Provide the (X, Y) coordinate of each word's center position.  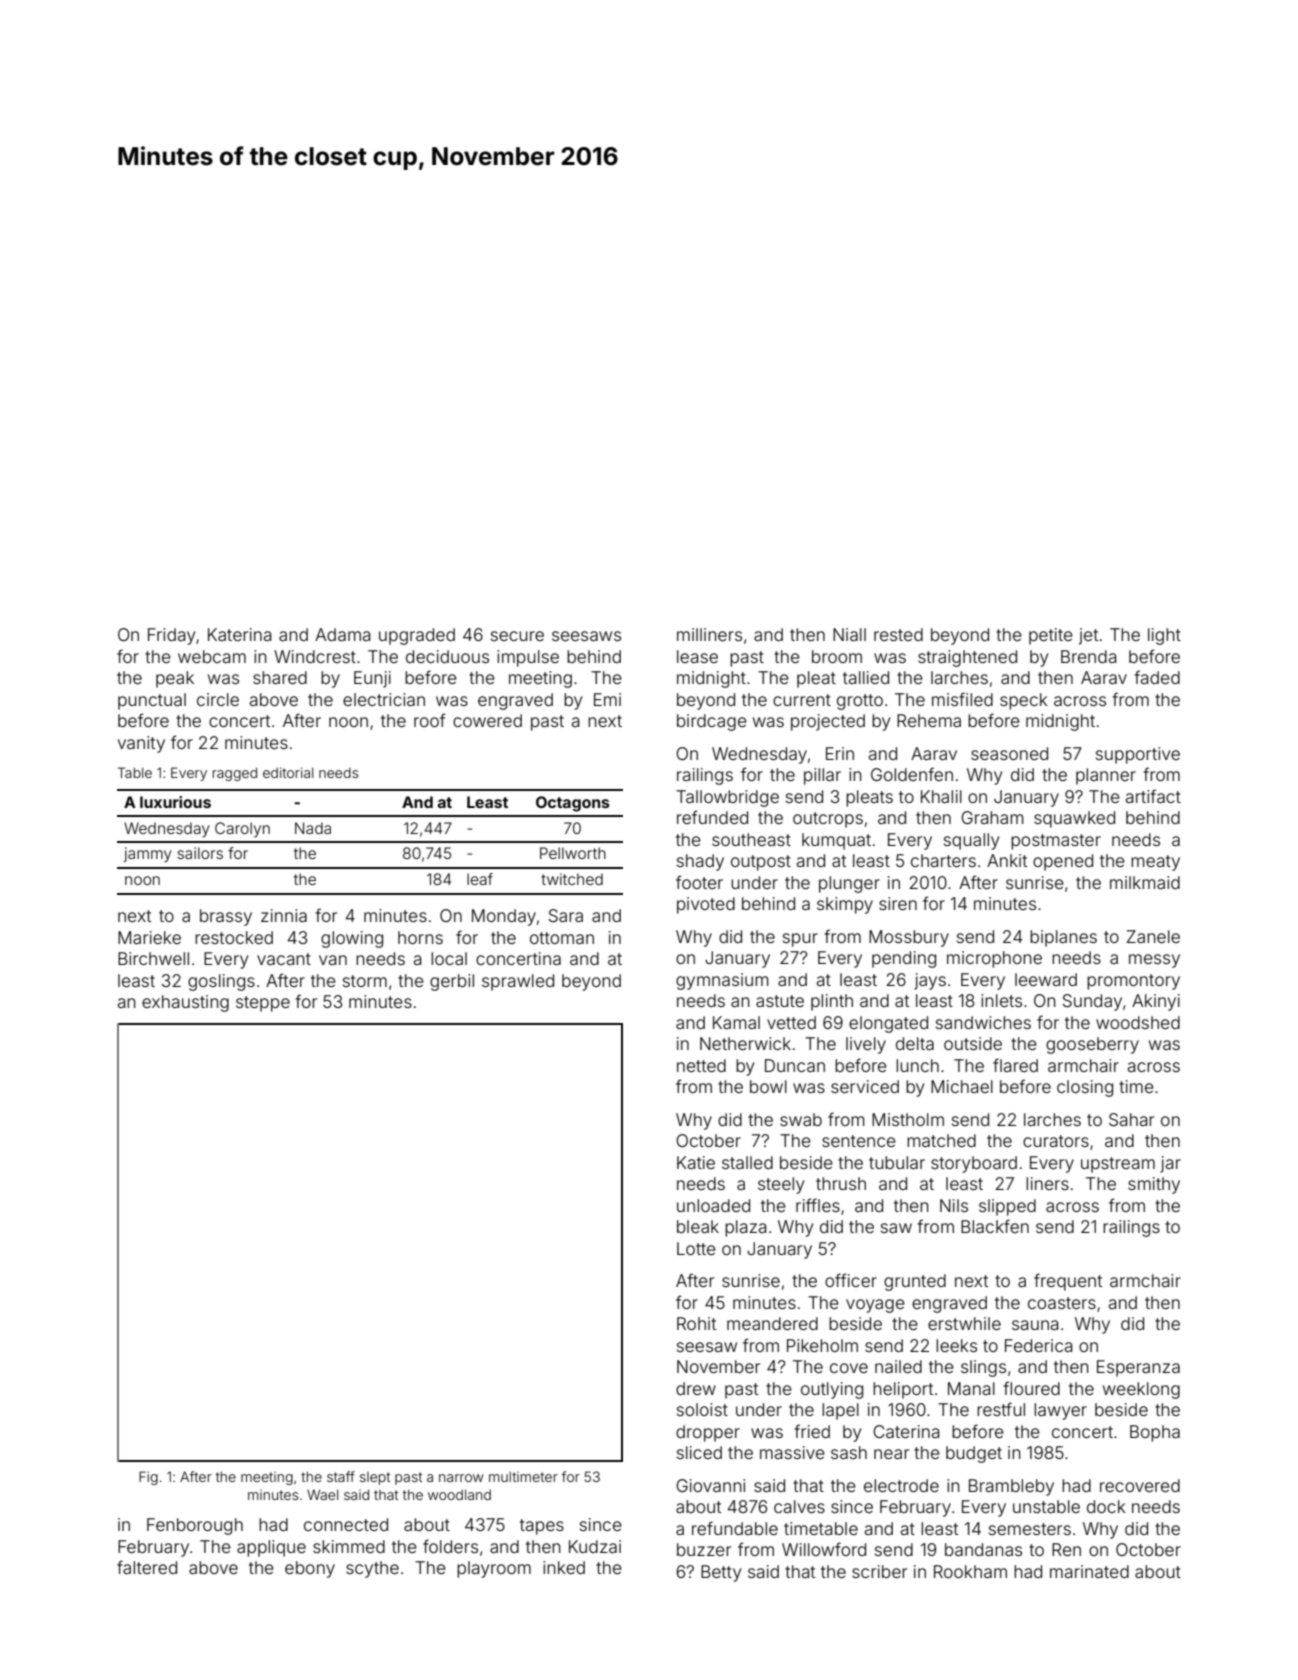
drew (696, 1388)
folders (450, 1546)
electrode (901, 1485)
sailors (200, 853)
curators (1056, 1141)
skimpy (845, 905)
